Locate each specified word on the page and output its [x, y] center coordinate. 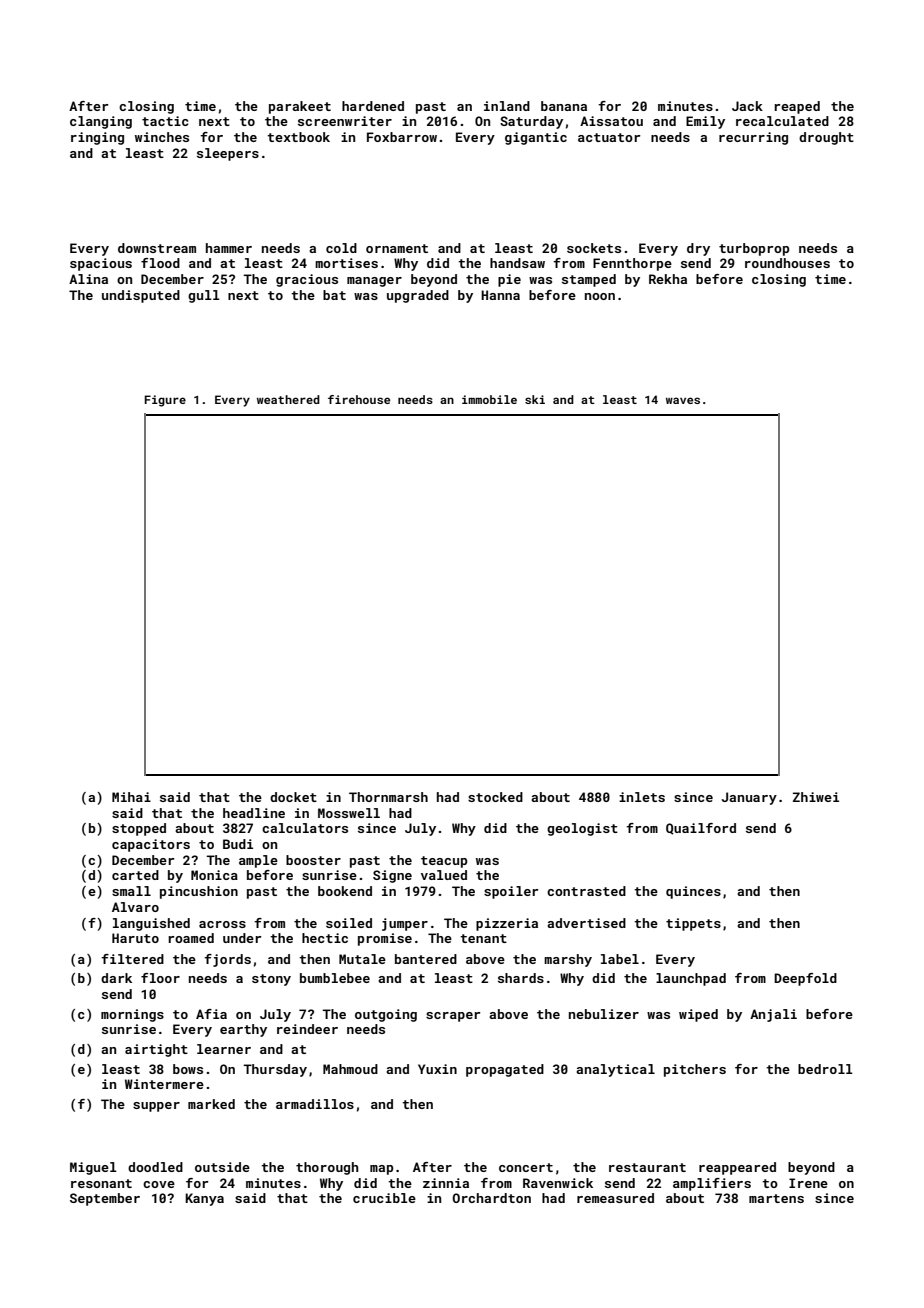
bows [188, 1069]
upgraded [418, 296]
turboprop [754, 249]
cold [341, 248]
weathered [288, 399]
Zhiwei [816, 797]
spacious [101, 264]
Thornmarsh [388, 797]
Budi [238, 844]
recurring [753, 138]
